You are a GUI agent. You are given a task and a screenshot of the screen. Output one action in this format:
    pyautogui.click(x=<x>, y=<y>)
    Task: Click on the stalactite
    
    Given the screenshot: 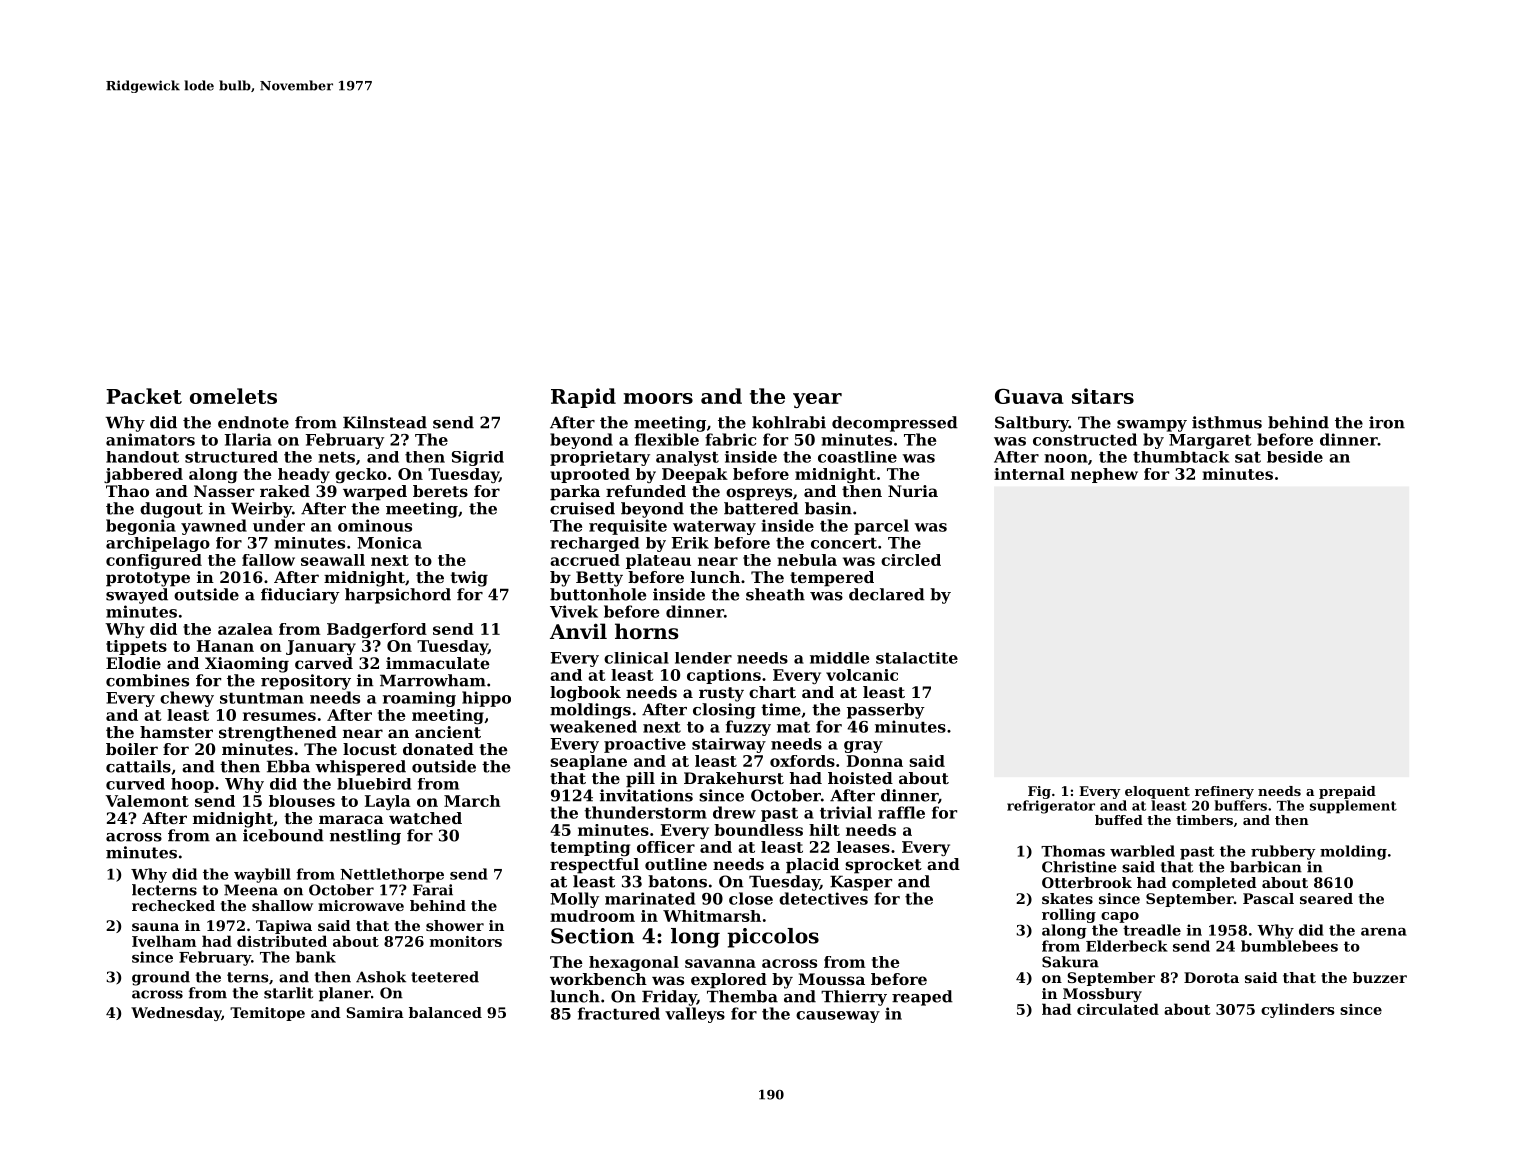 What is the action you would take?
    pyautogui.click(x=917, y=658)
